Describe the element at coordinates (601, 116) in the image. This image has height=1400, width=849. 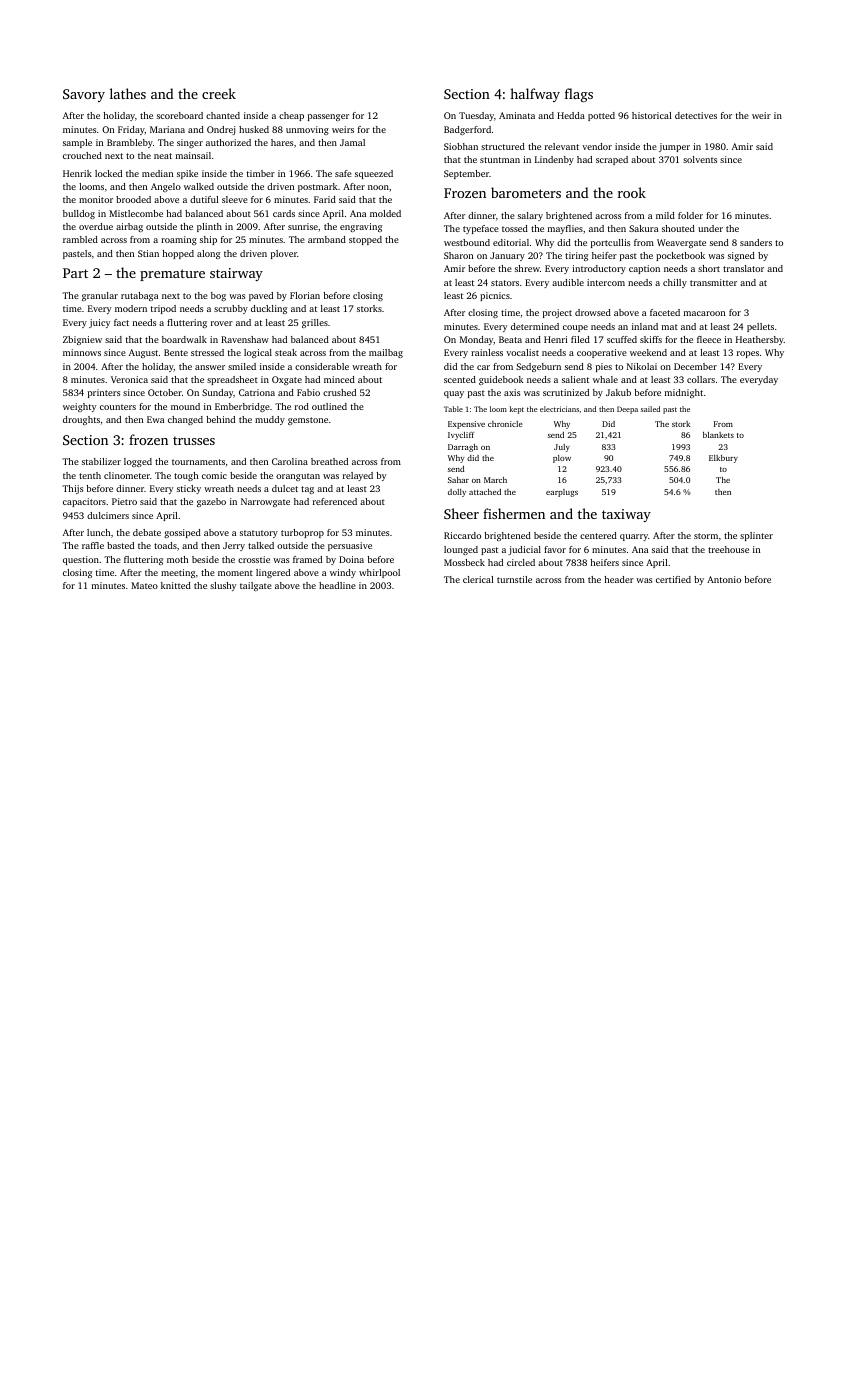
I see `potted` at that location.
